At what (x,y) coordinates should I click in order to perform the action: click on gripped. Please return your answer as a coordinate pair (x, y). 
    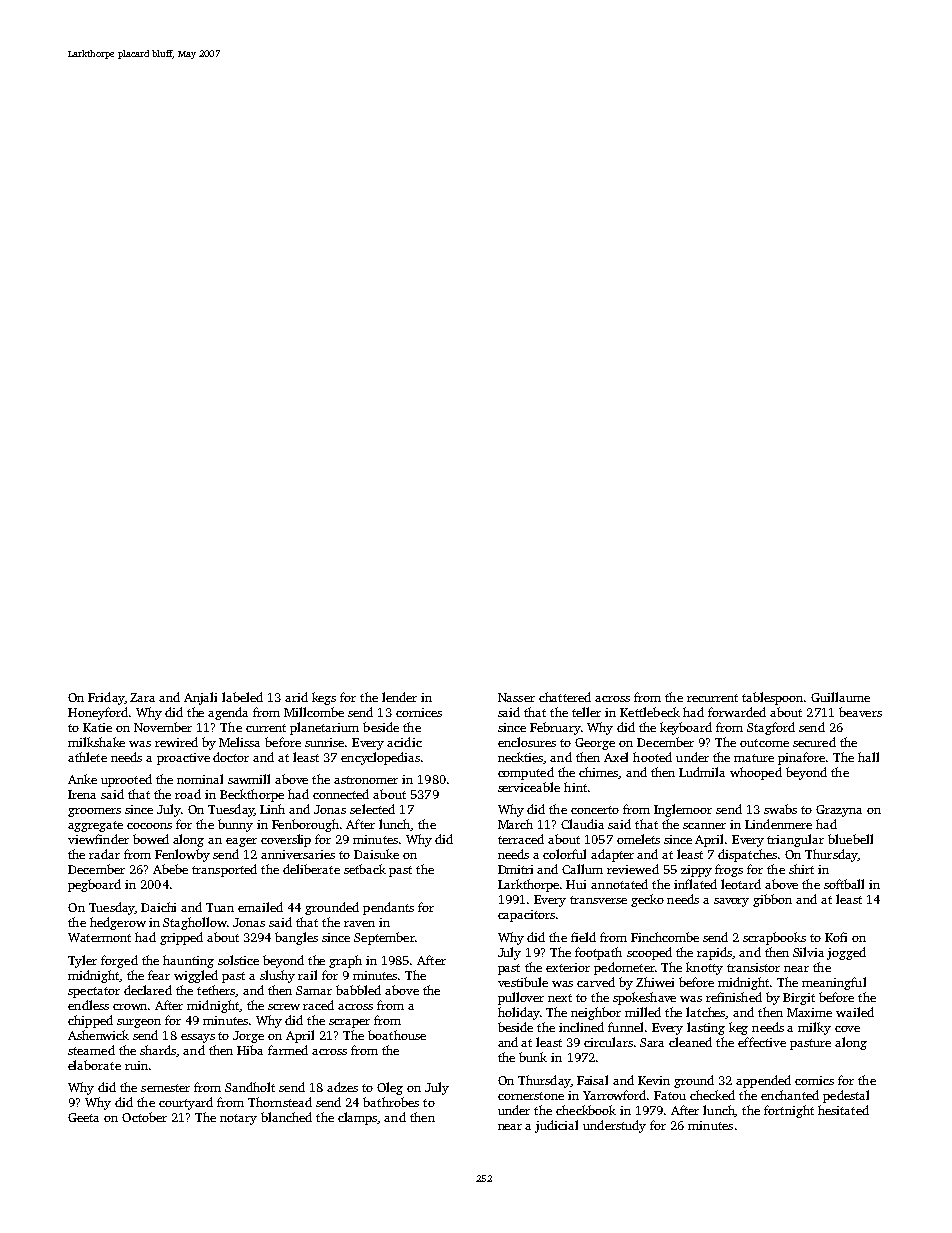
    Looking at the image, I should click on (181, 938).
